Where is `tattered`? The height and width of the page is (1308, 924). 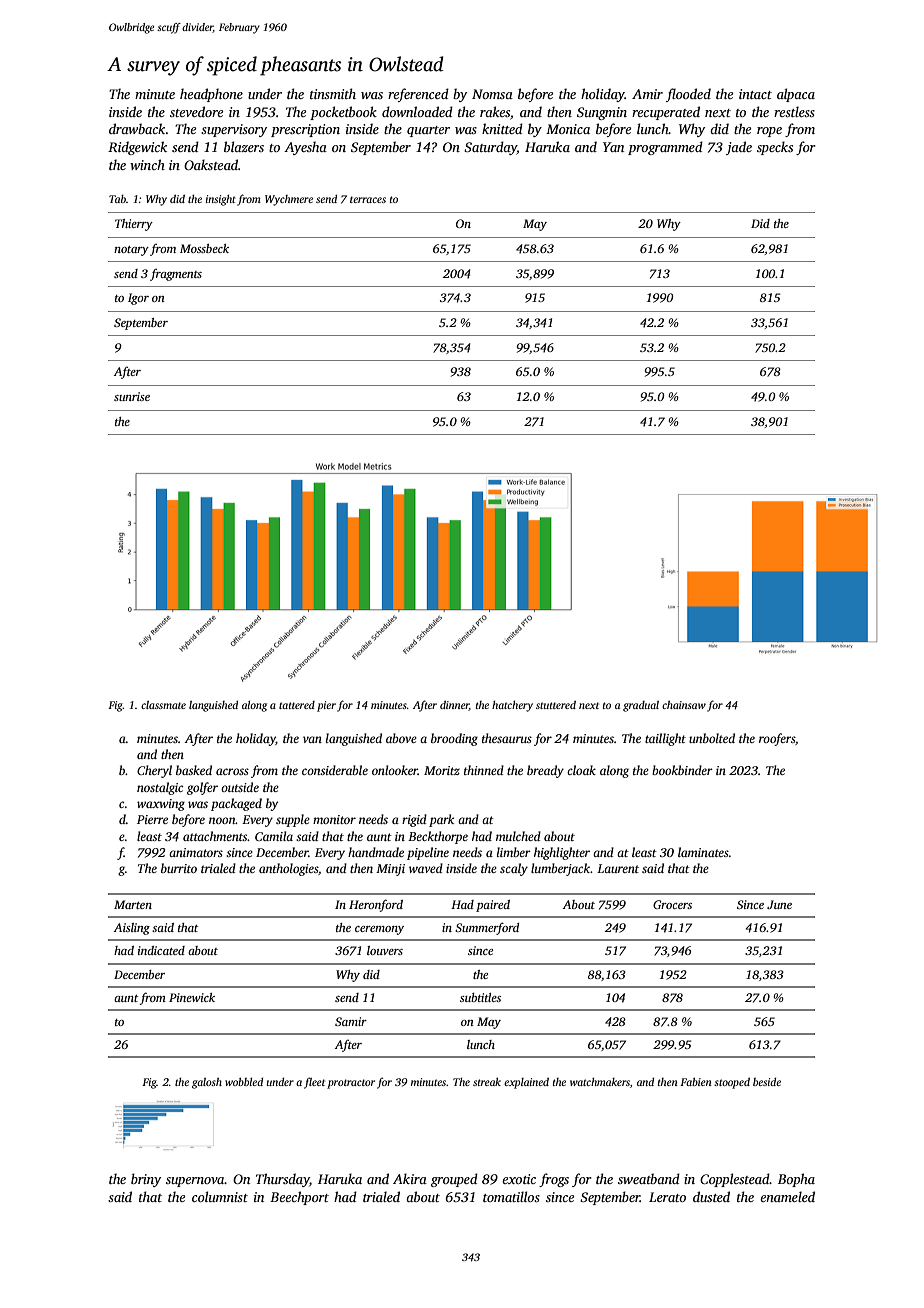
tattered is located at coordinates (297, 705).
